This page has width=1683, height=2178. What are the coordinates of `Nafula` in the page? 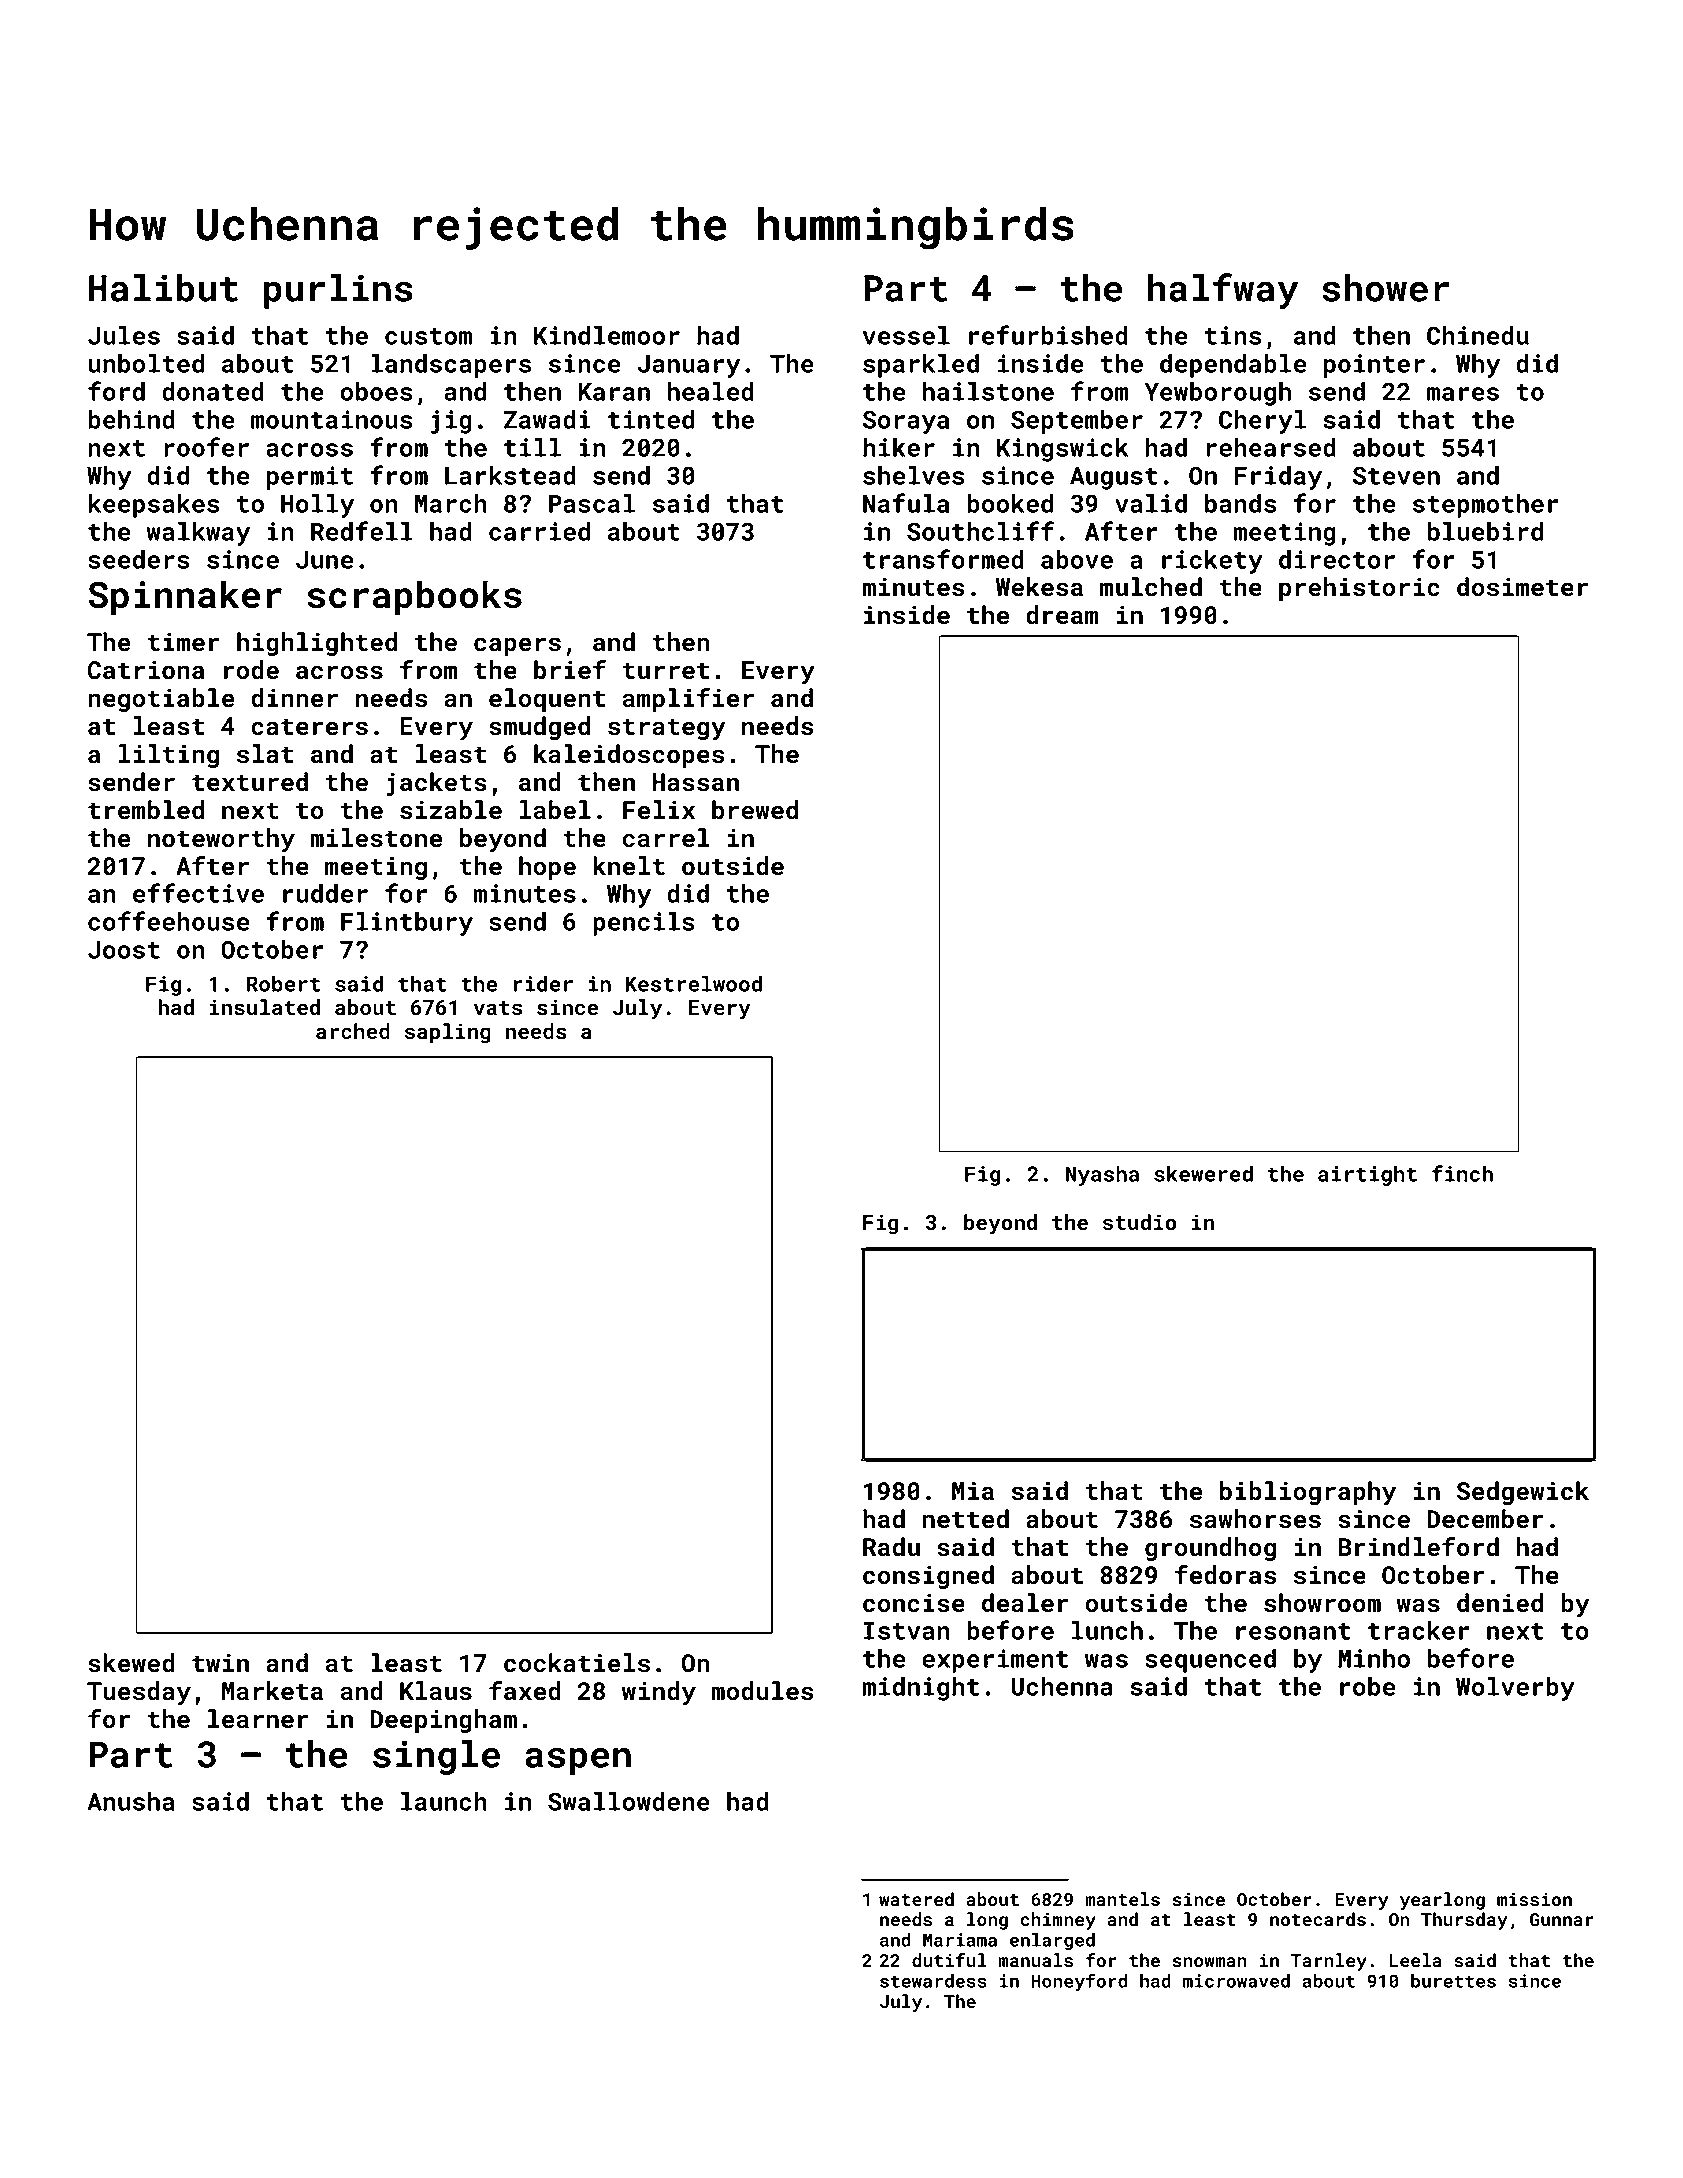 It's located at (906, 503).
